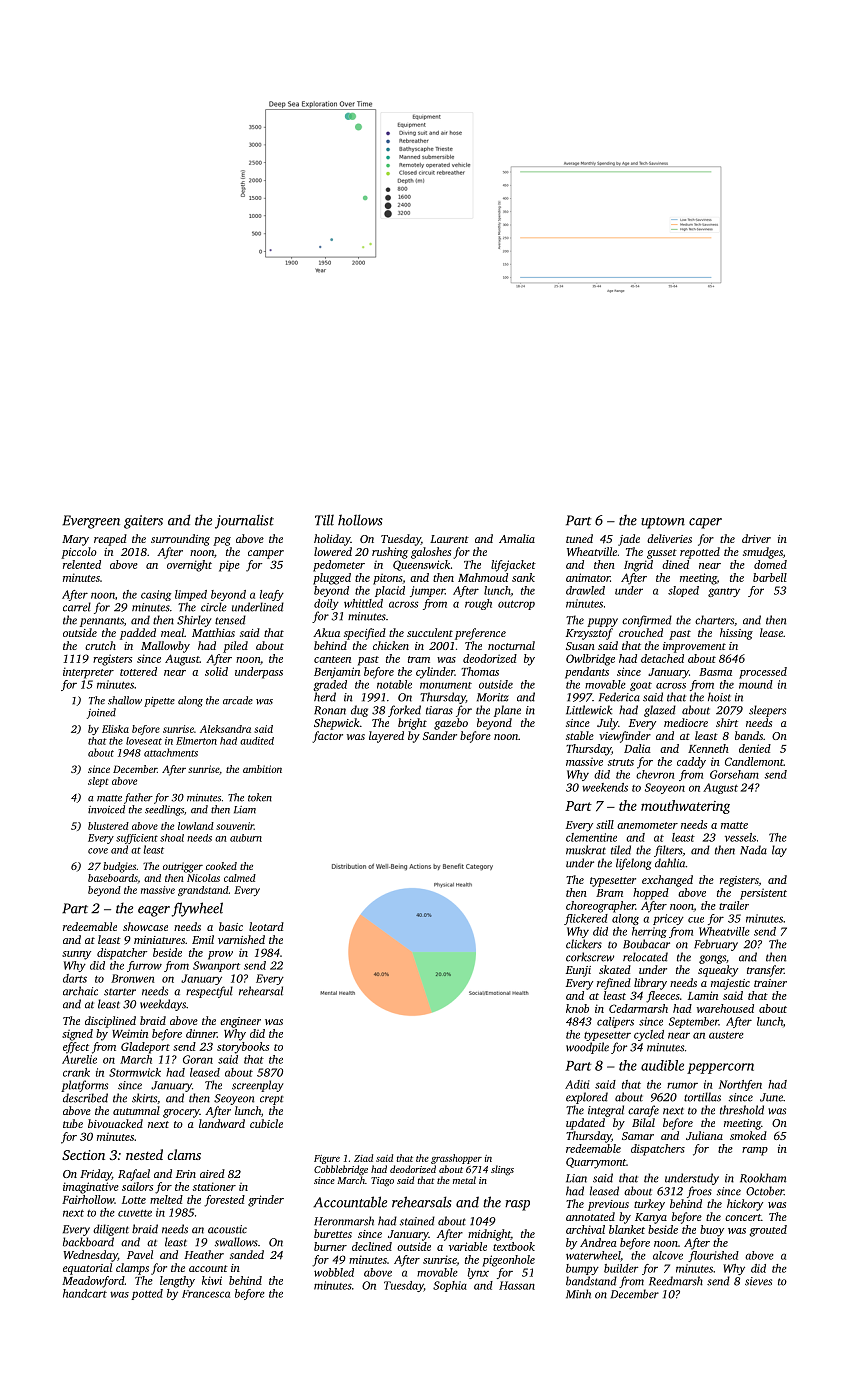 The image size is (849, 1400). I want to click on Gorseham, so click(734, 774).
